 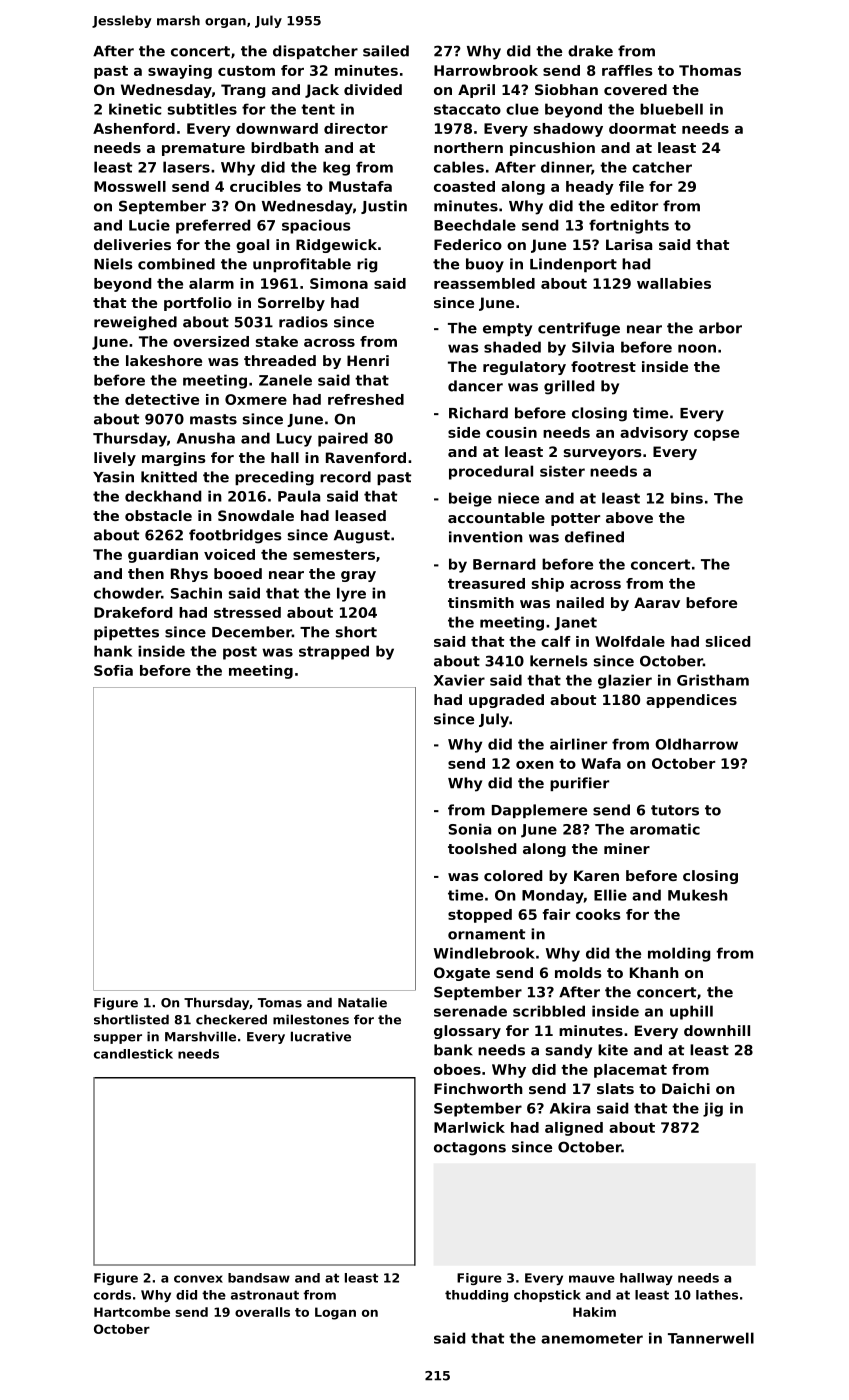 I want to click on purifier, so click(x=579, y=784).
